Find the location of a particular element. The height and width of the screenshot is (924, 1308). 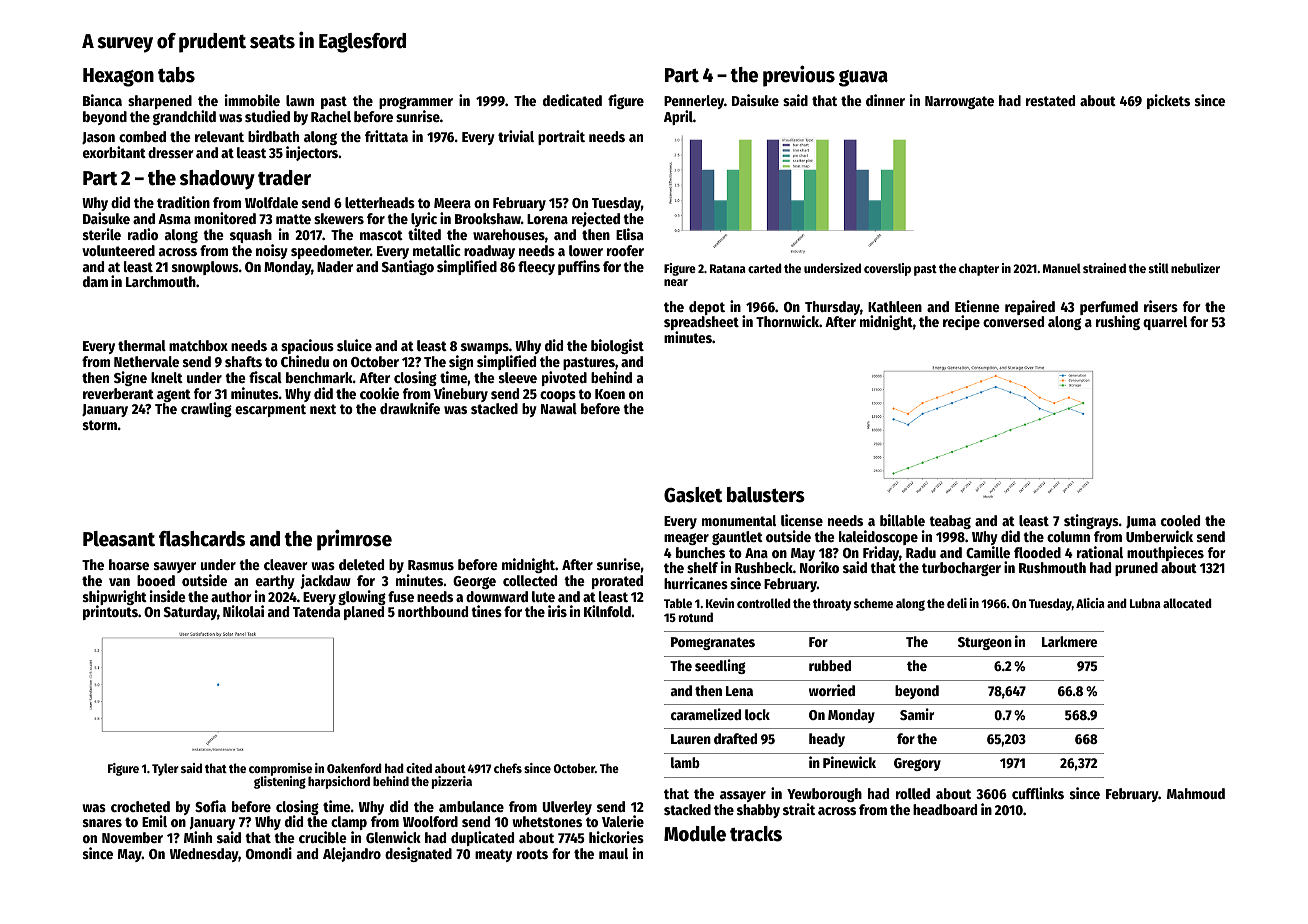

guava is located at coordinates (863, 78).
